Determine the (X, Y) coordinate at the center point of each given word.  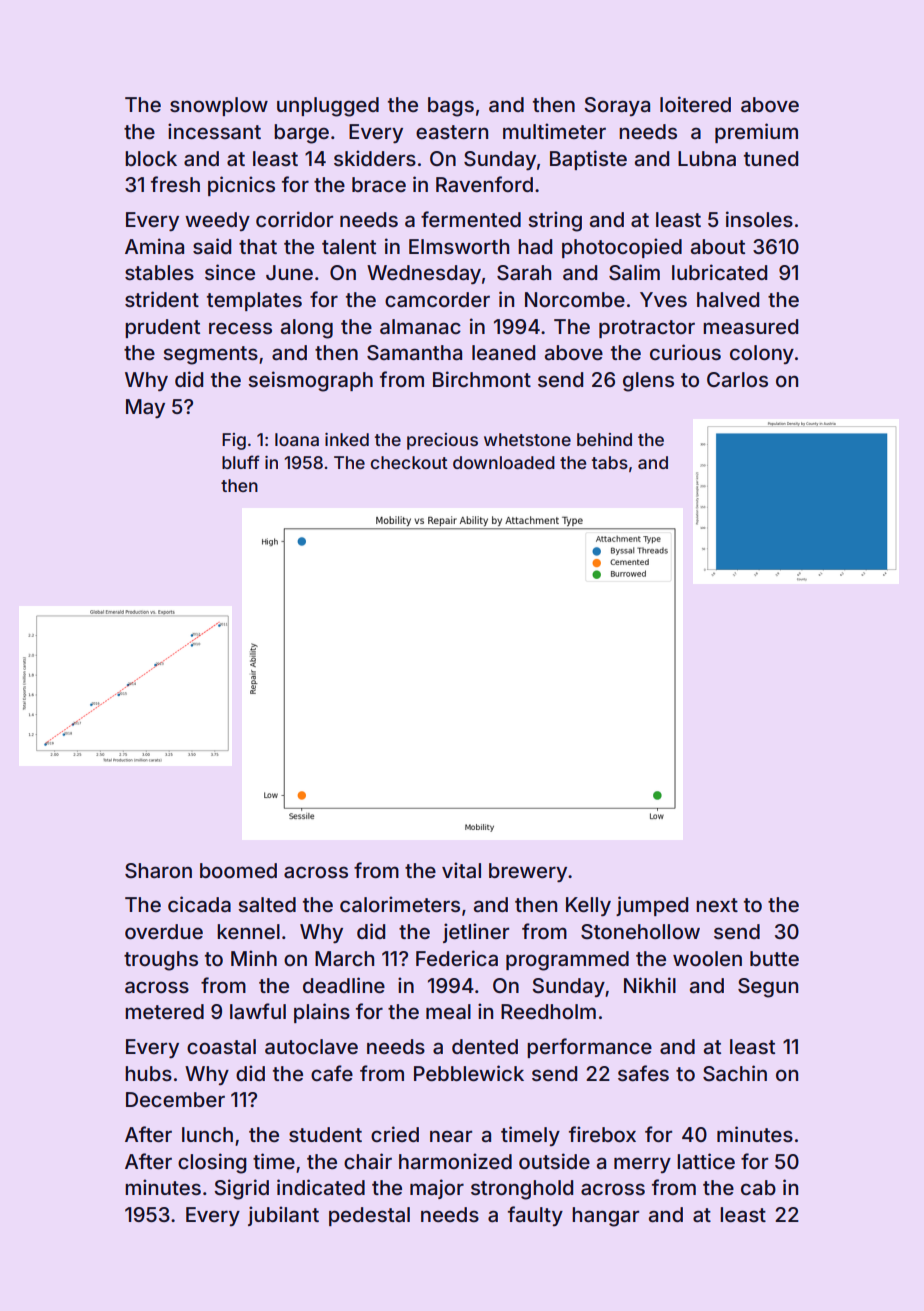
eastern (452, 132)
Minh (254, 958)
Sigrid (241, 1189)
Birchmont (482, 379)
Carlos (737, 380)
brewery (528, 872)
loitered (695, 104)
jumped (652, 906)
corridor (294, 219)
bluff (241, 462)
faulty (535, 1216)
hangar (605, 1217)
